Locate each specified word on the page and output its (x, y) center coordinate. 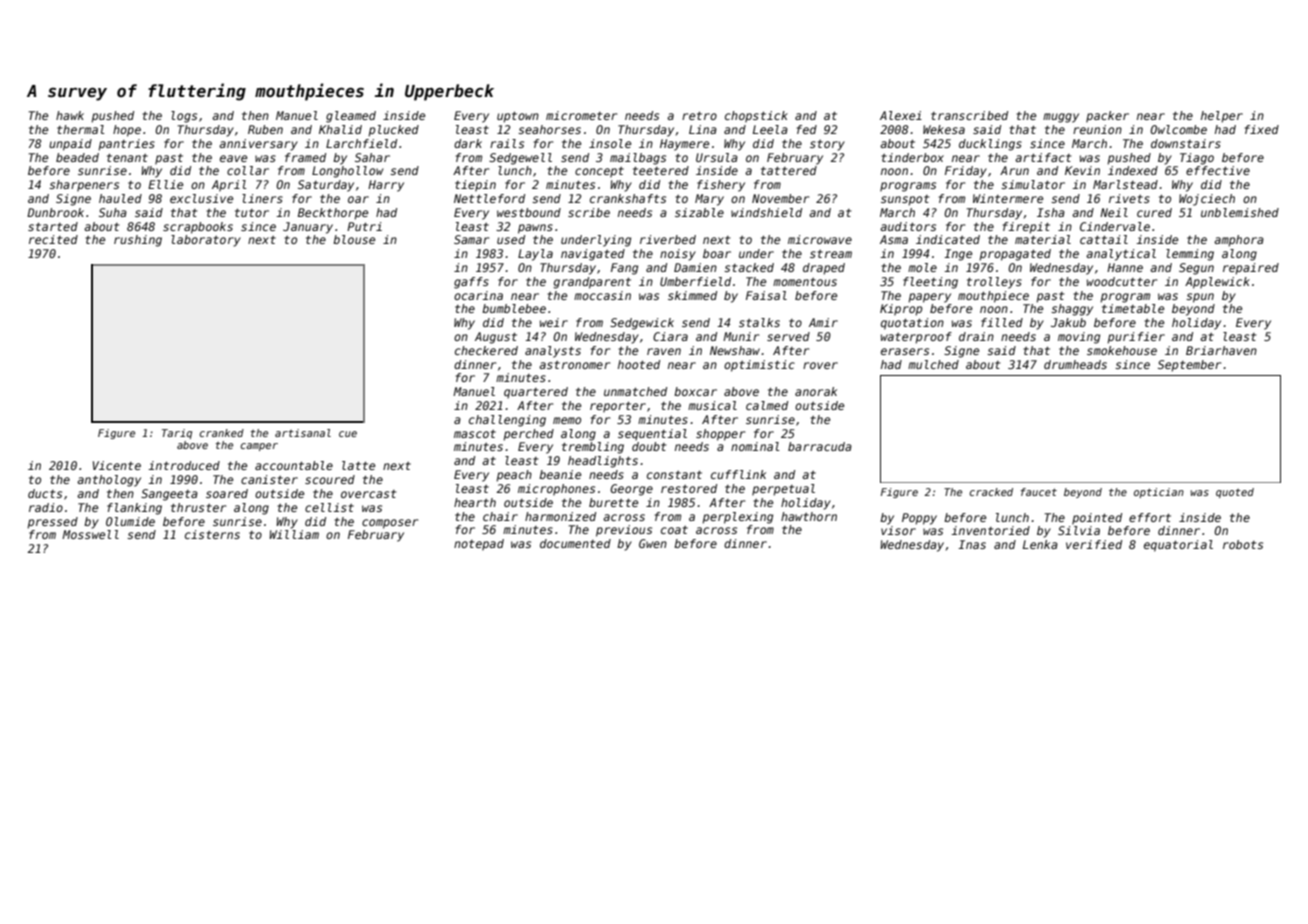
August (496, 338)
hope (127, 131)
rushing (138, 241)
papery (929, 298)
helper (1222, 117)
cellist (329, 507)
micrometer (581, 115)
